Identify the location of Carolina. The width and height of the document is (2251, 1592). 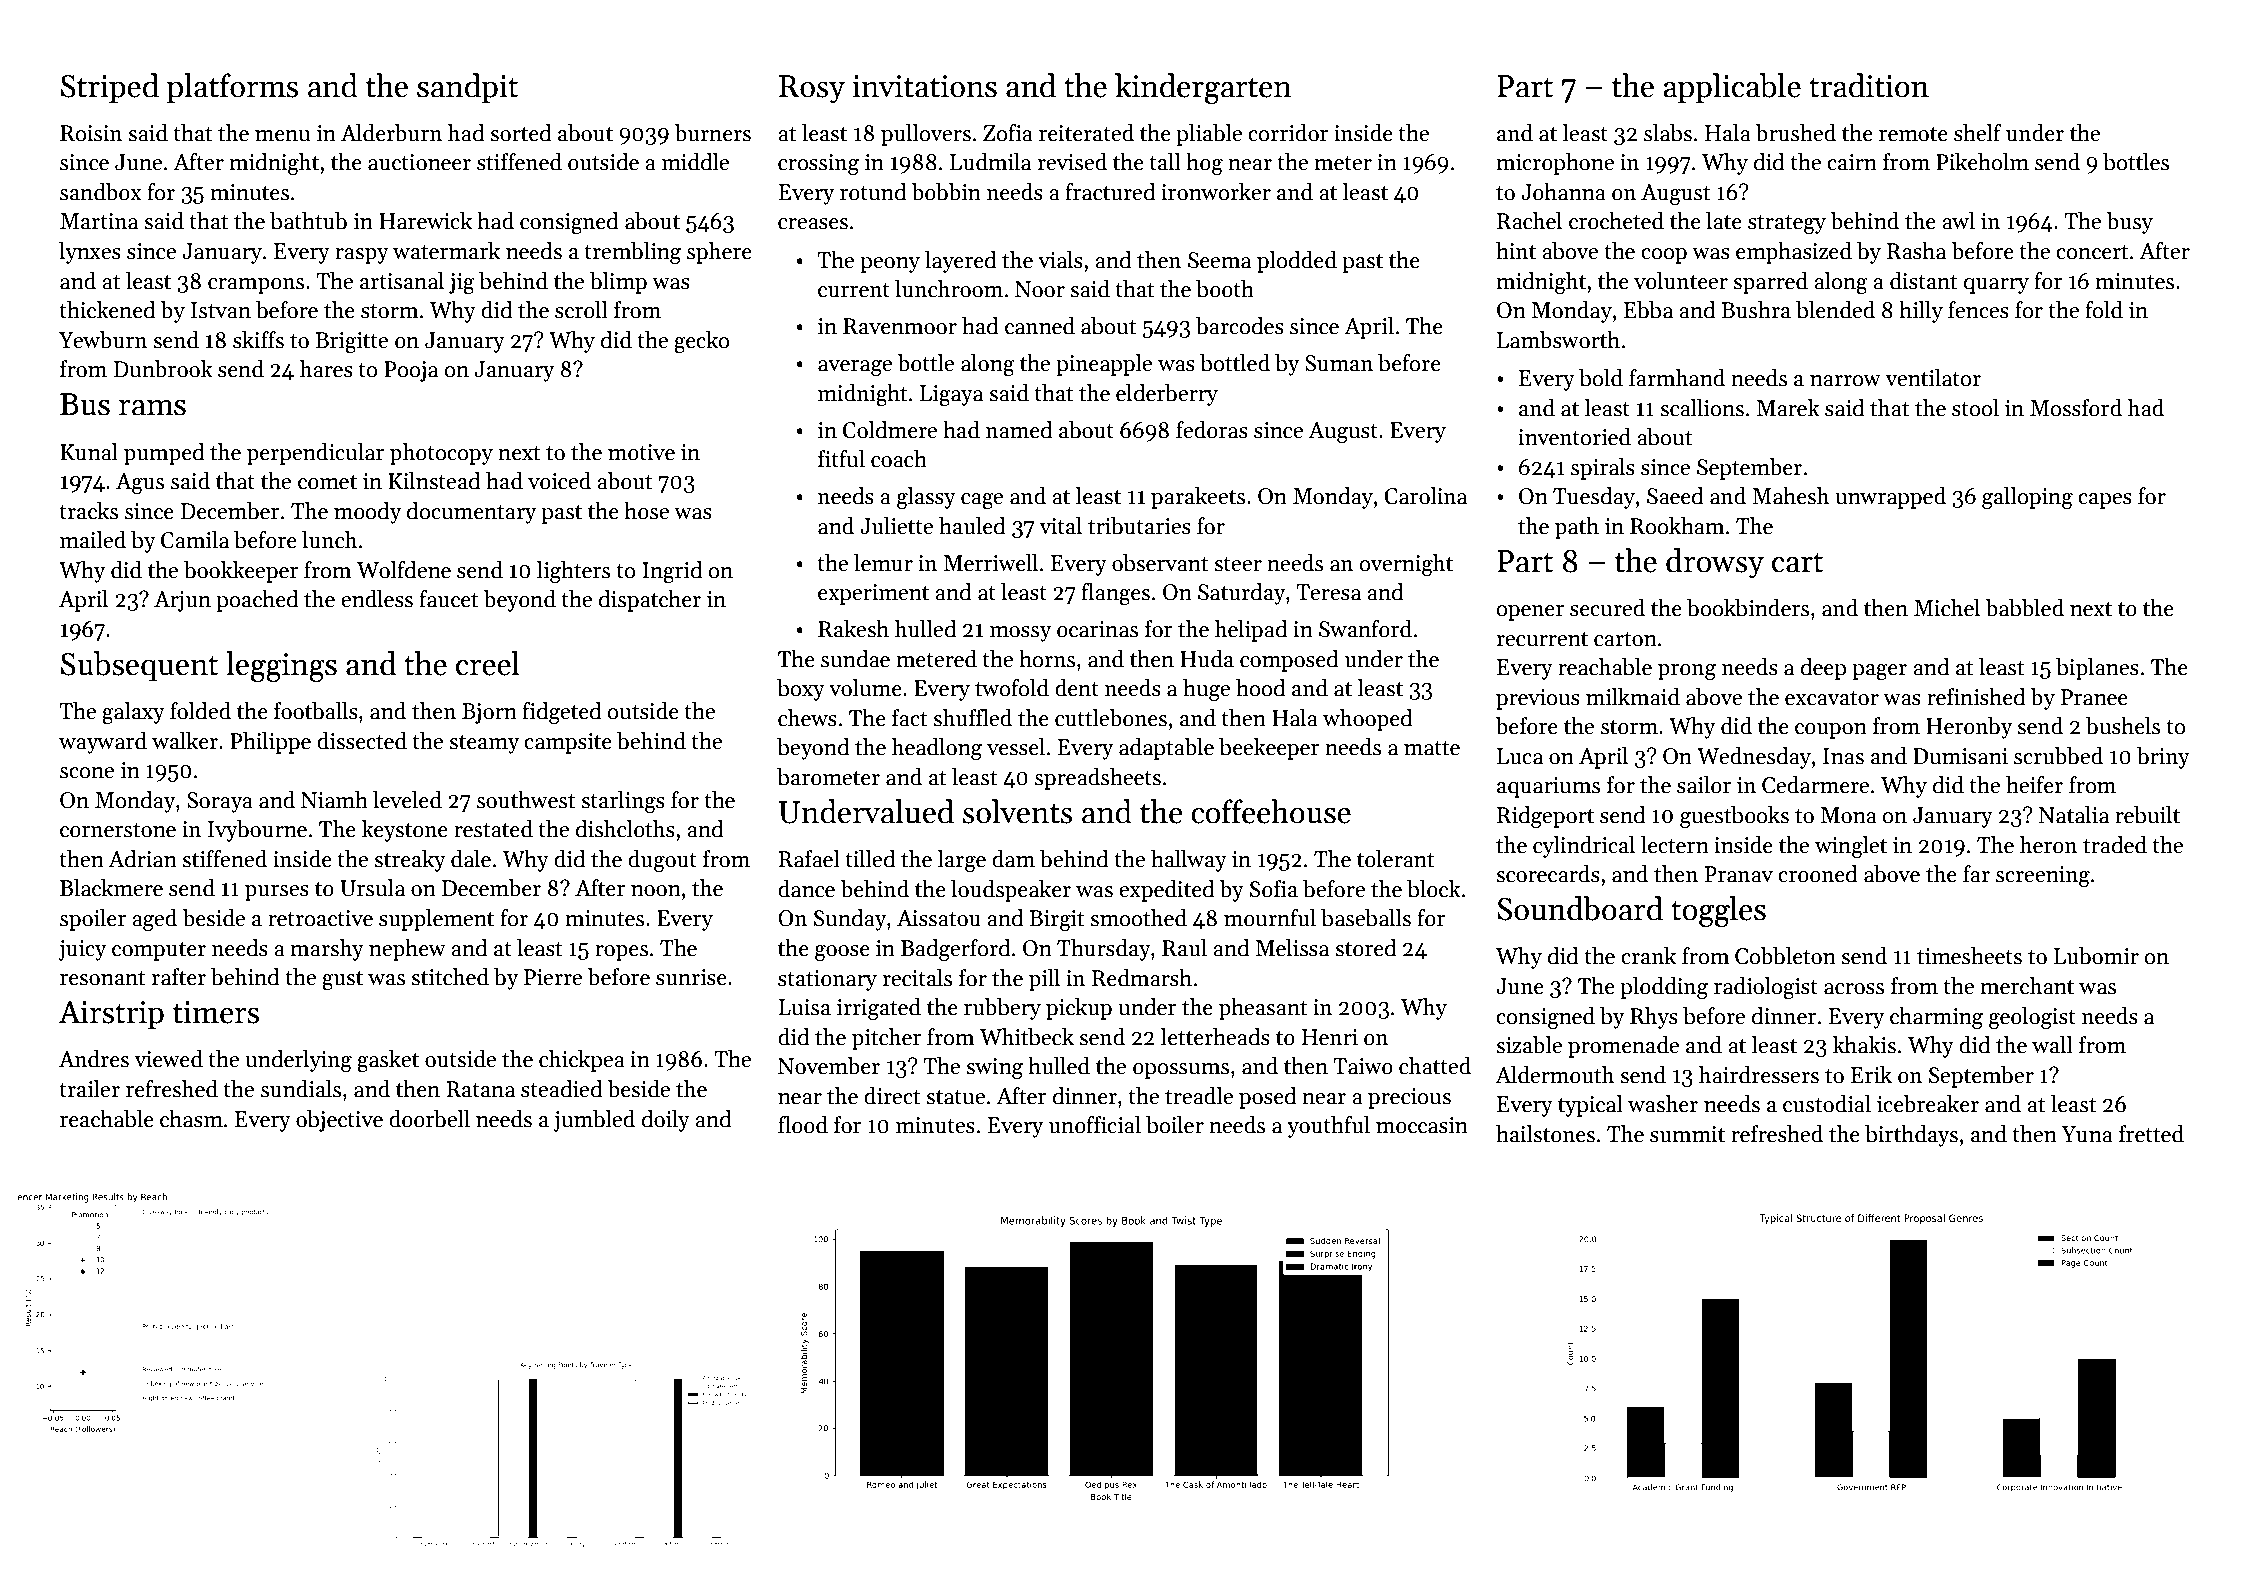
(1425, 496).
